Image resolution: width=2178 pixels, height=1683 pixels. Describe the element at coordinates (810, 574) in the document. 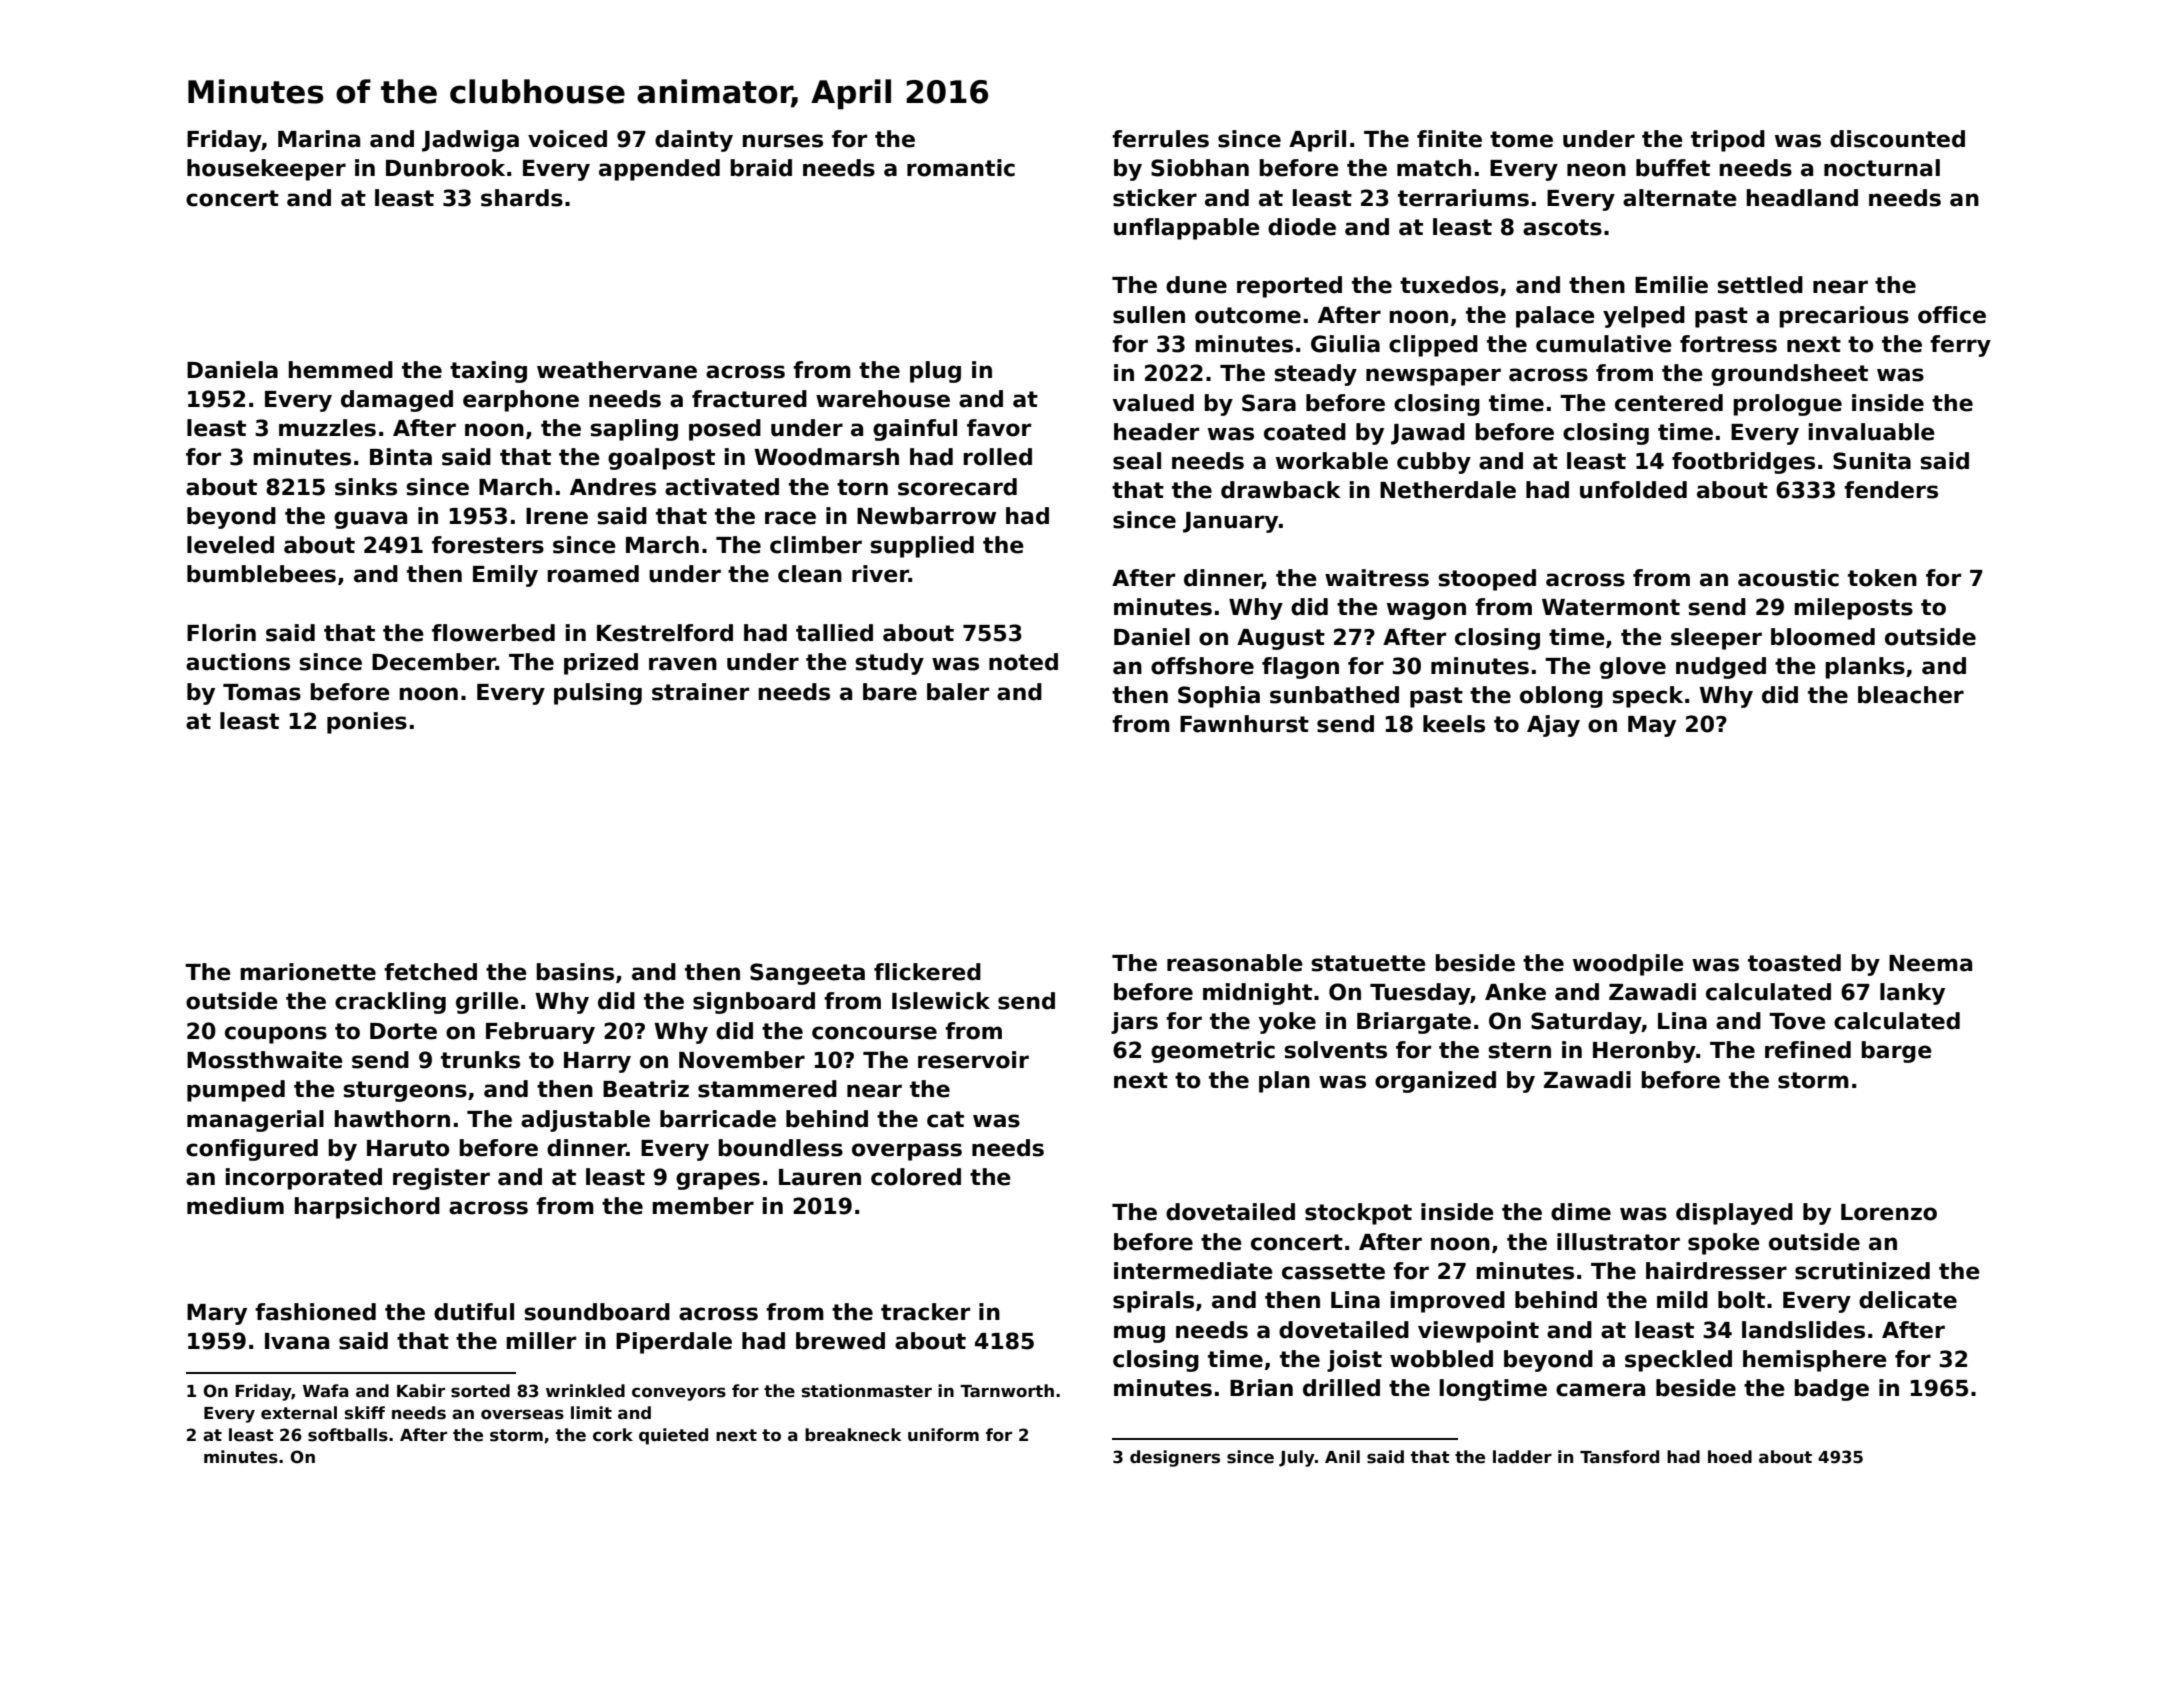

I see `clean` at that location.
